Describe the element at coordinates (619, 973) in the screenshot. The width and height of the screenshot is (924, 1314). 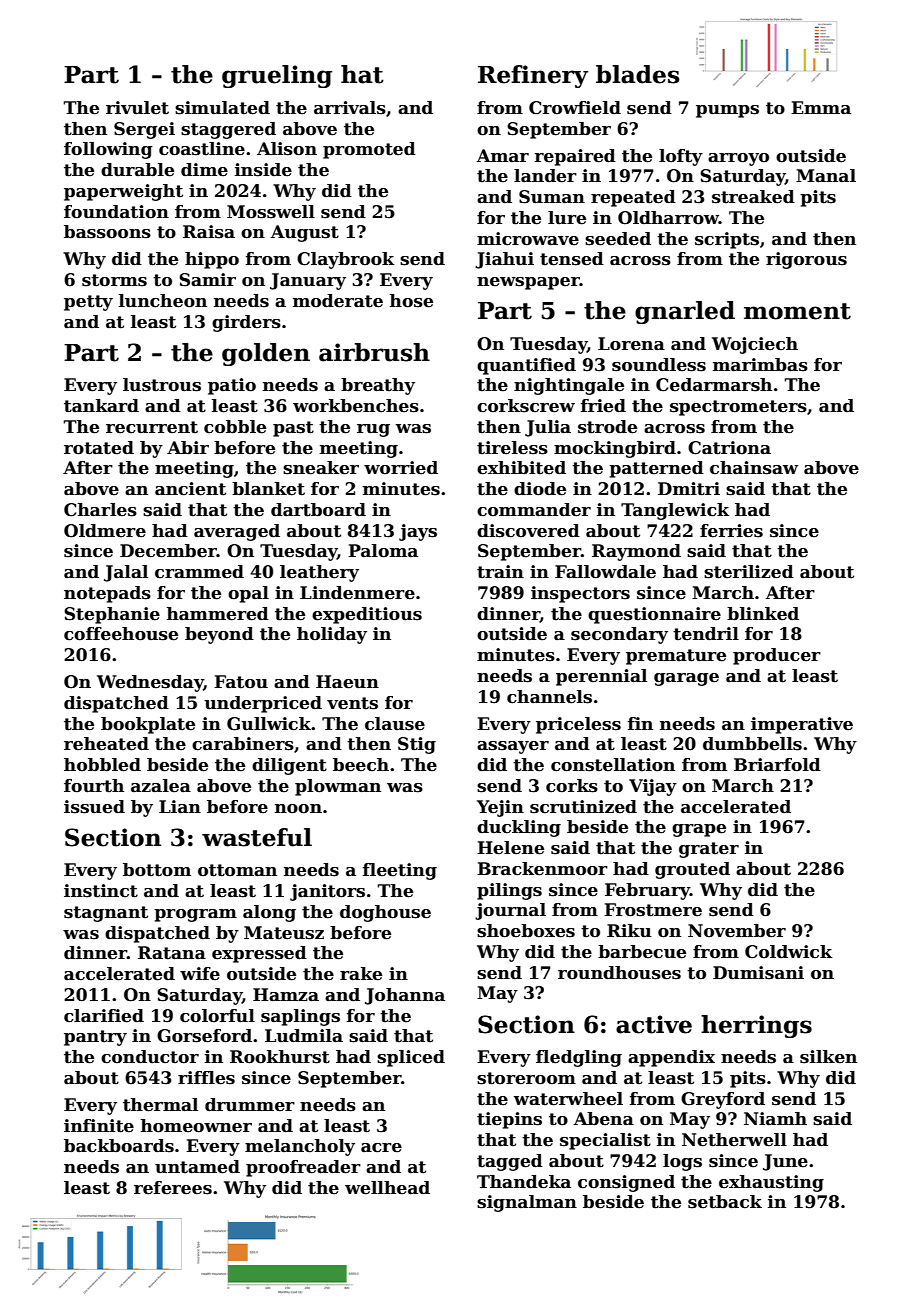
I see `roundhouses` at that location.
